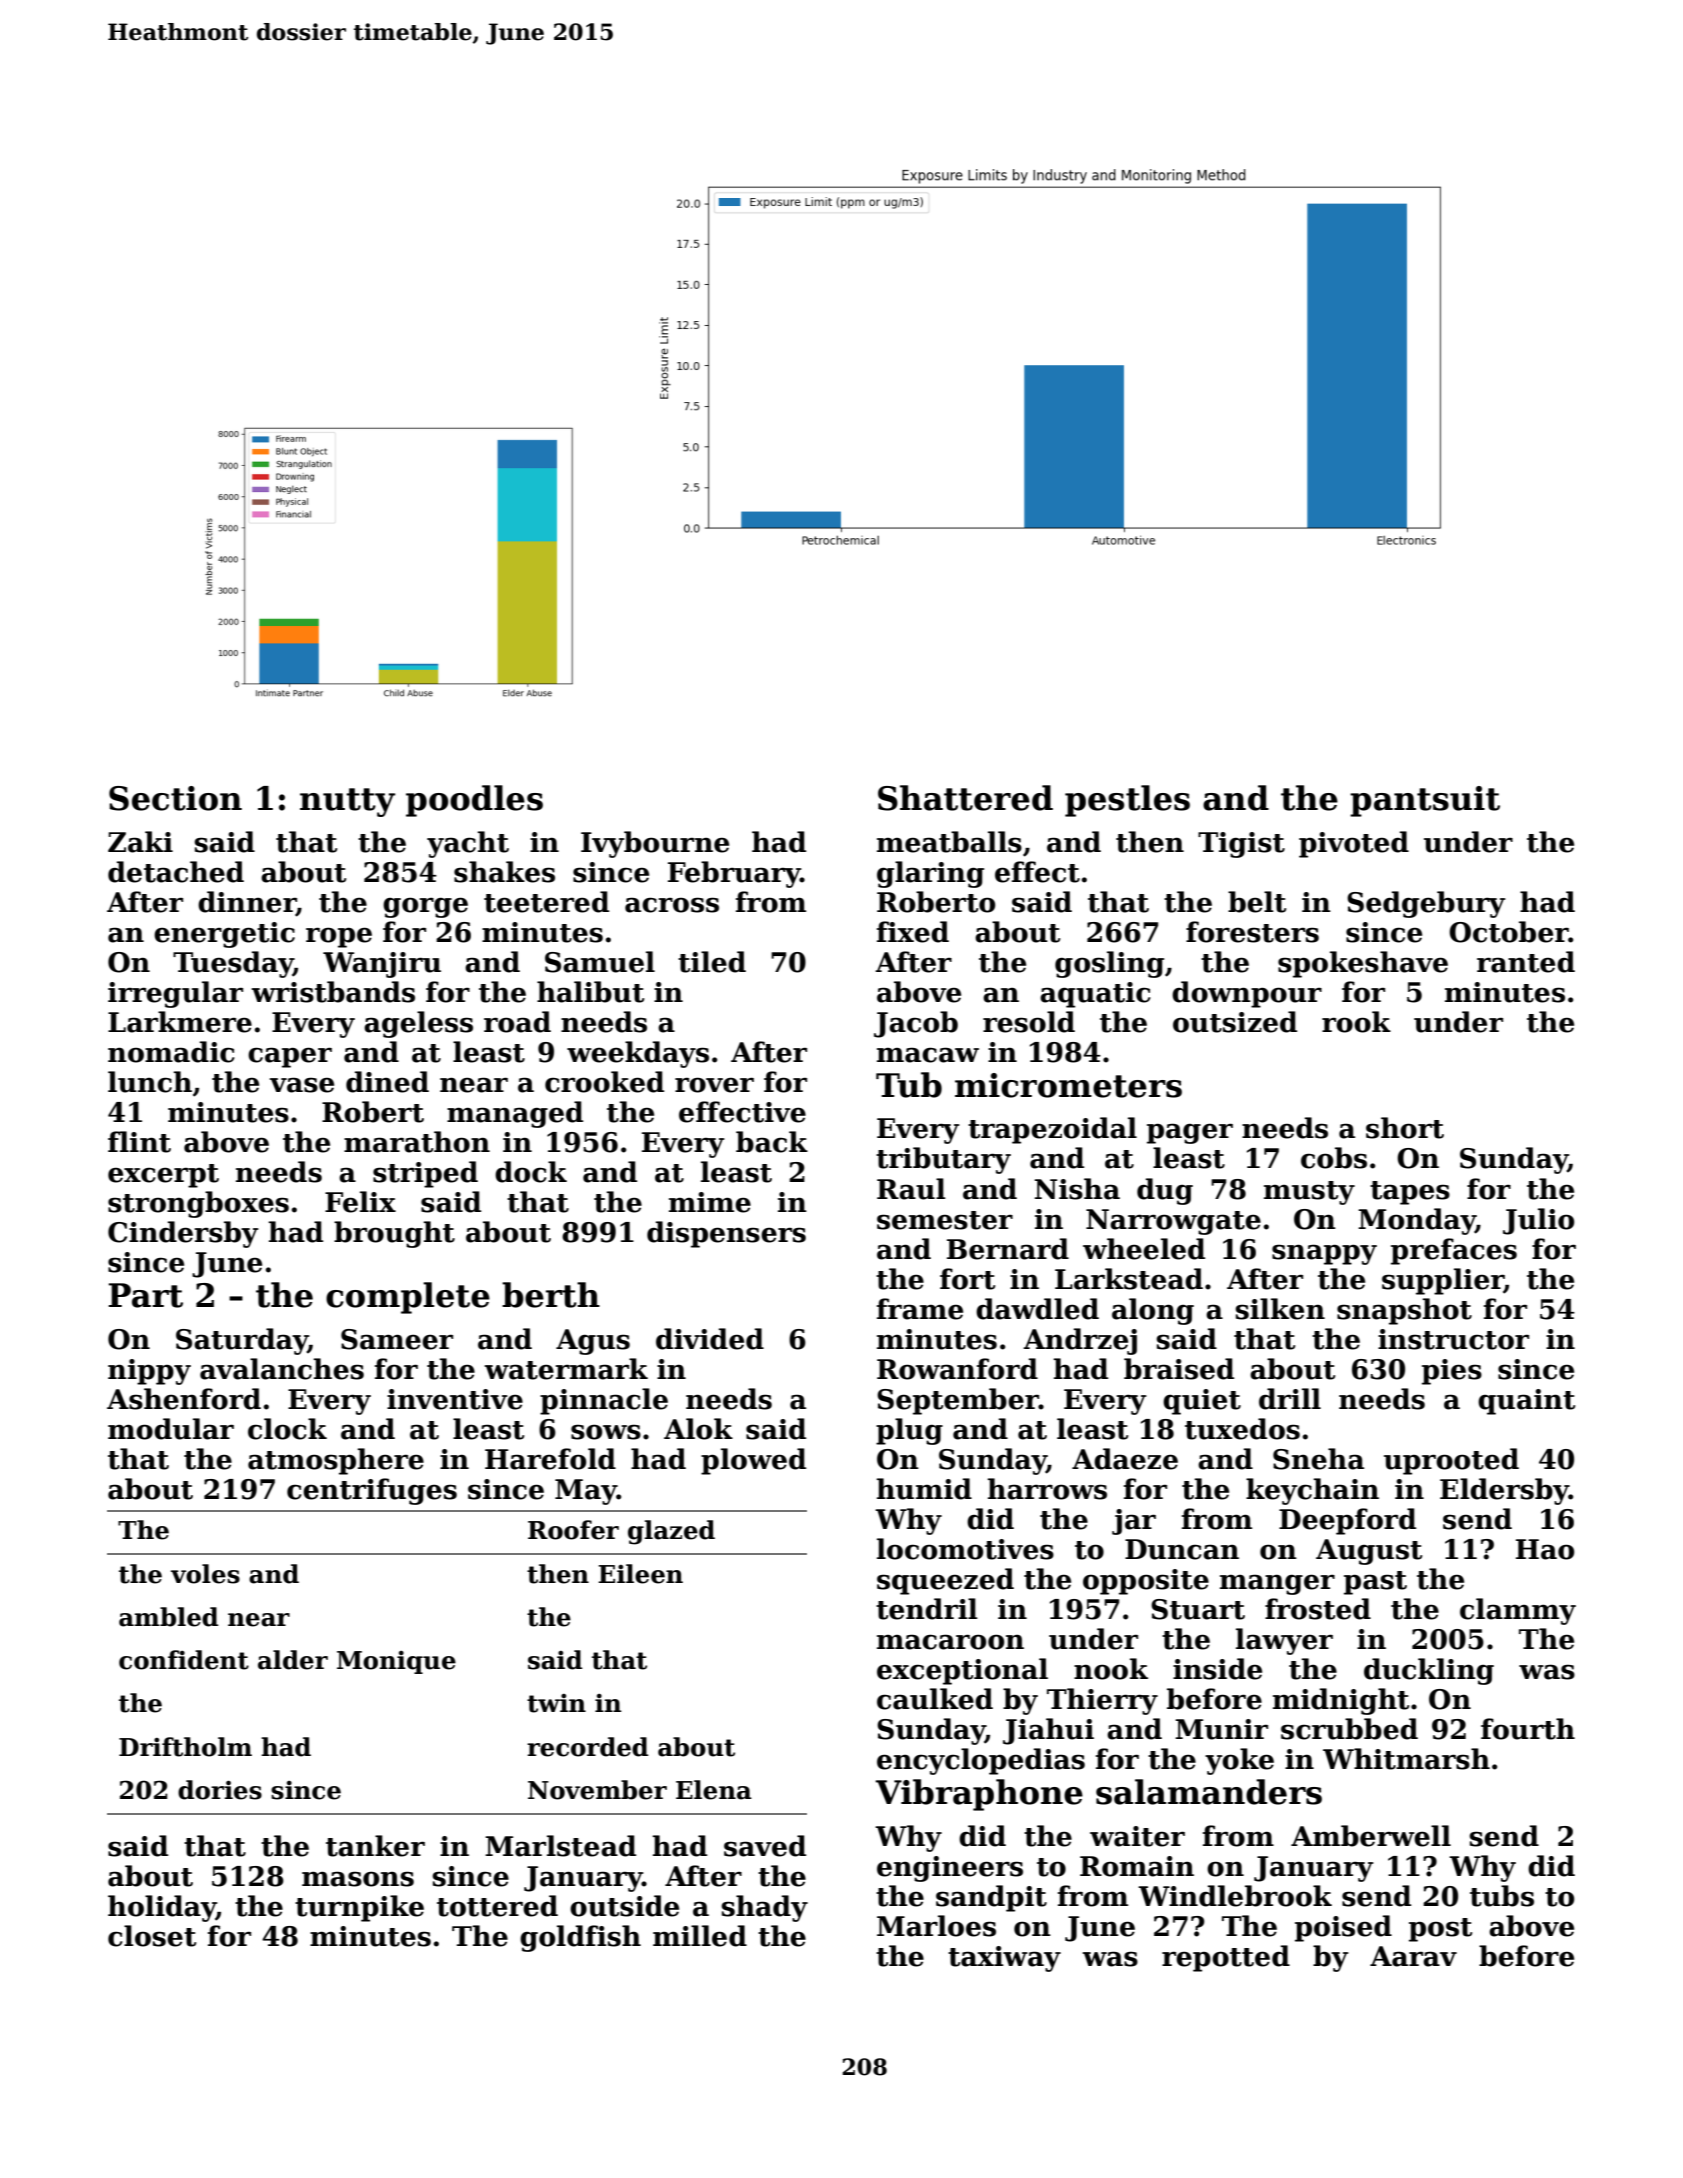 Image resolution: width=1683 pixels, height=2178 pixels. I want to click on foresters, so click(1252, 932).
